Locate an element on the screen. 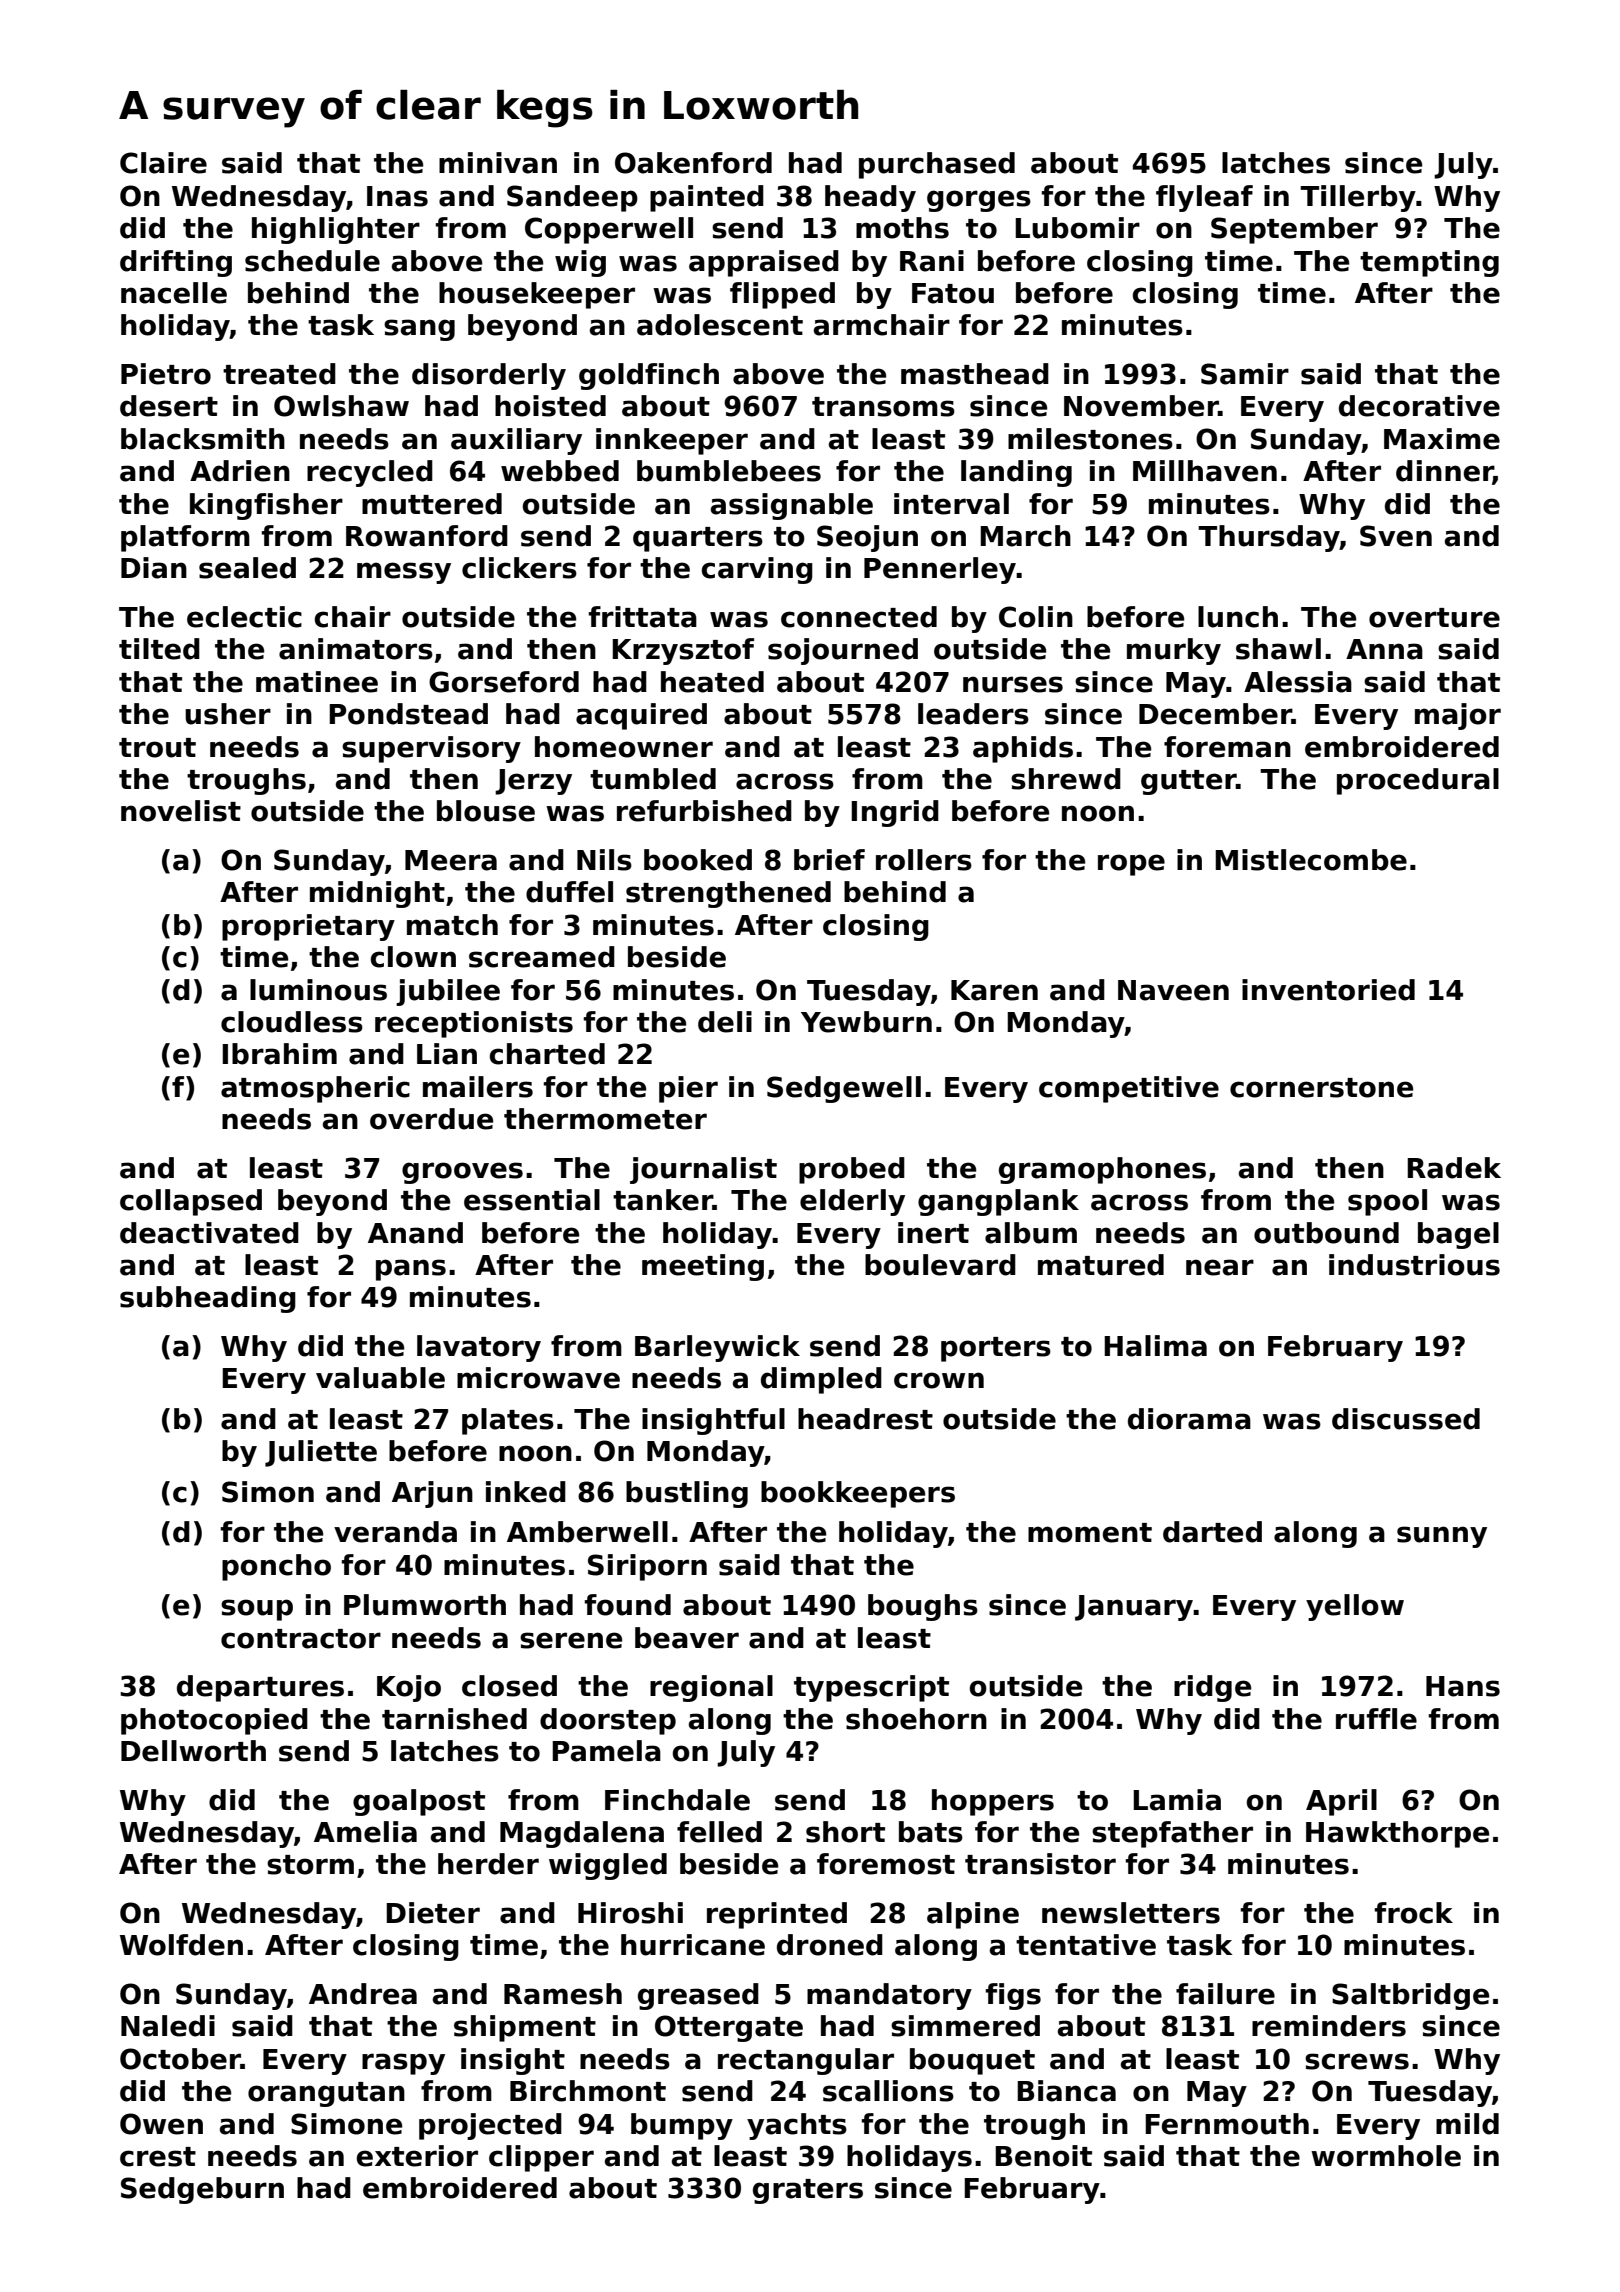  goldfinch is located at coordinates (649, 376).
